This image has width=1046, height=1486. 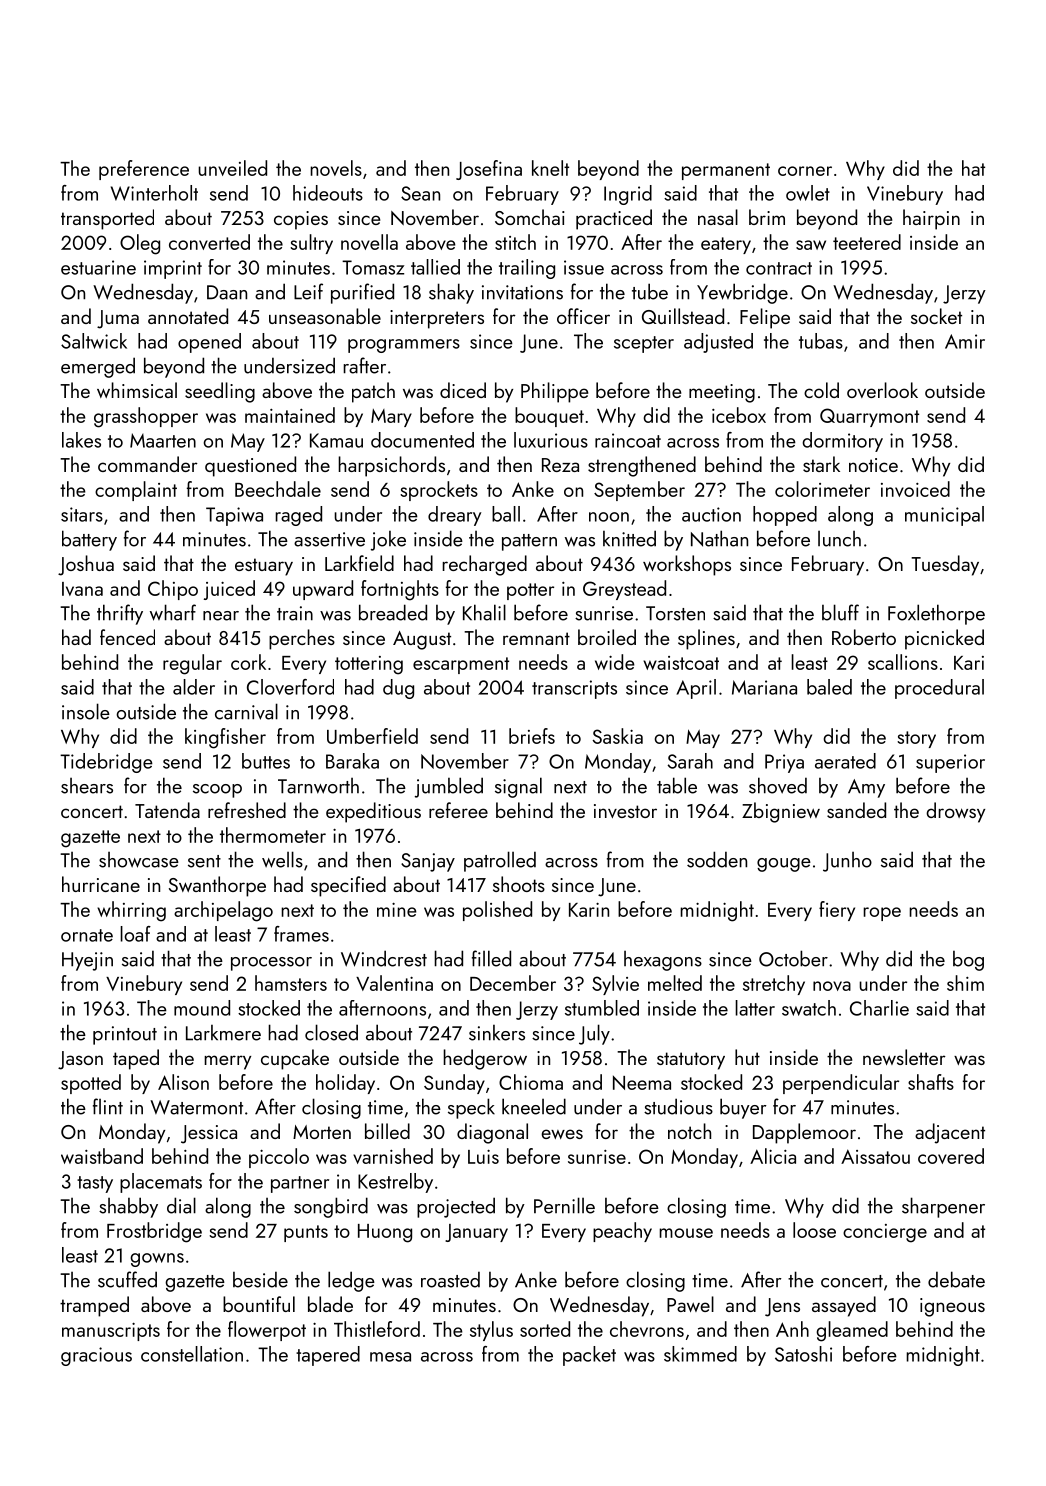 I want to click on skimmed, so click(x=700, y=1354).
